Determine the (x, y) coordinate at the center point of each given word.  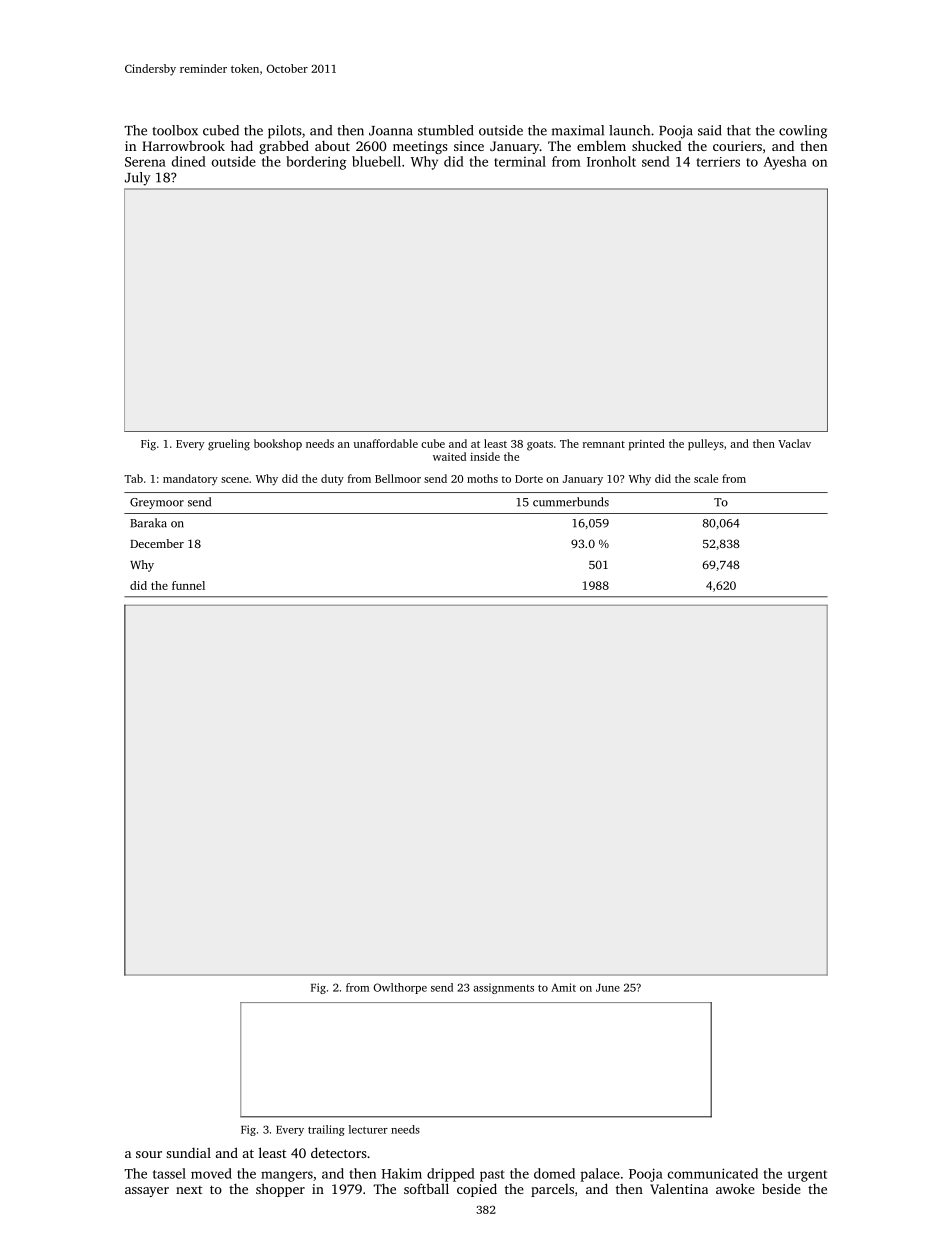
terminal (520, 161)
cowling (803, 132)
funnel (188, 585)
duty (332, 479)
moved (211, 1173)
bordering (316, 163)
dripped (451, 1175)
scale (706, 478)
